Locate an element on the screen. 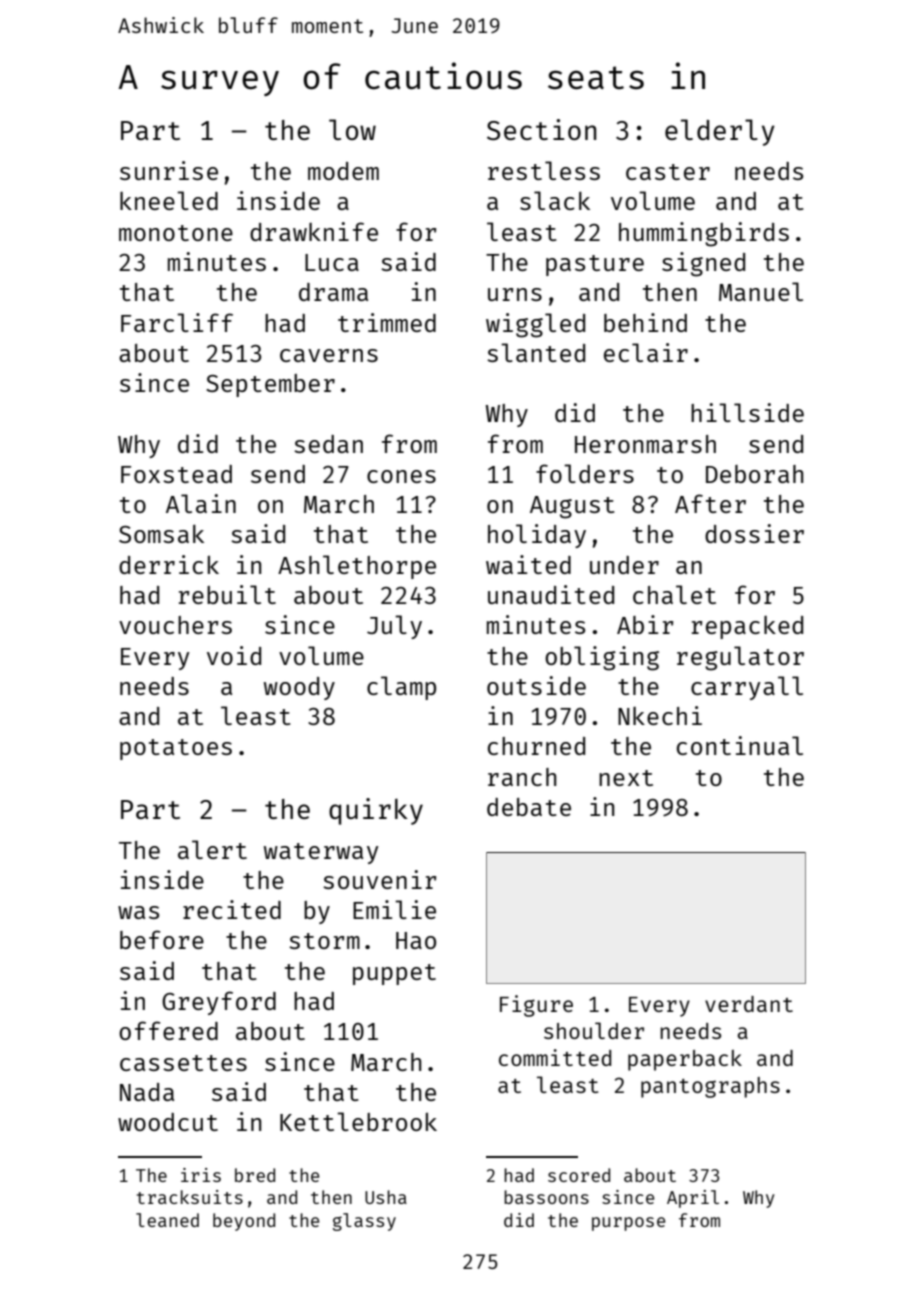  Section is located at coordinates (541, 129).
